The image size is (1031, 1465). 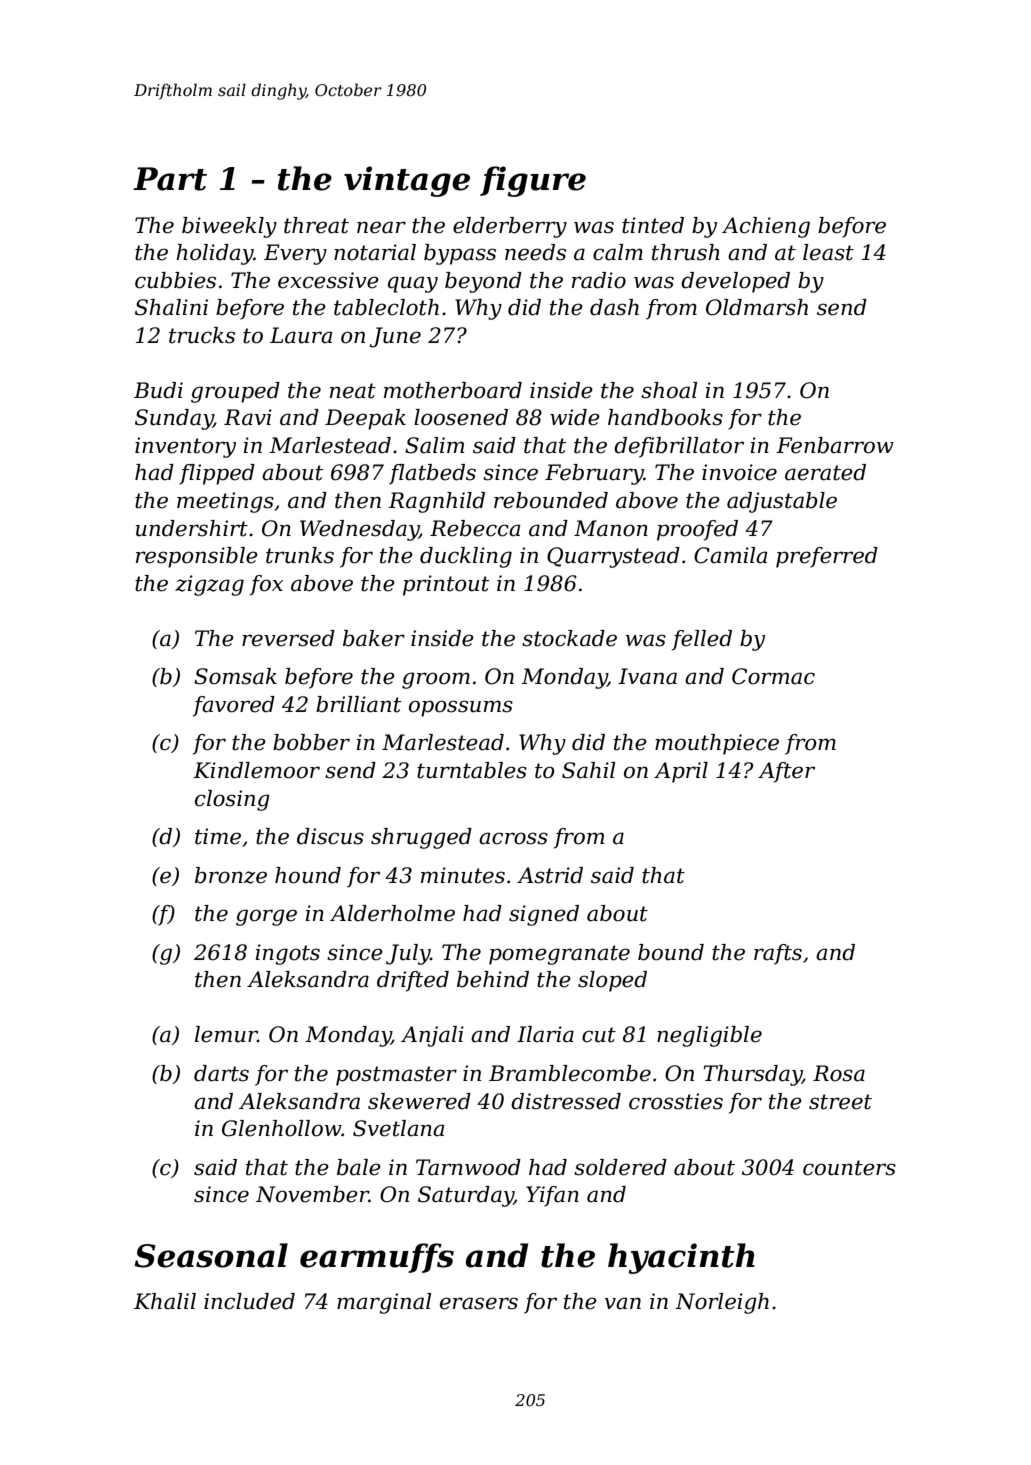 What do you see at coordinates (249, 1301) in the screenshot?
I see `included` at bounding box center [249, 1301].
